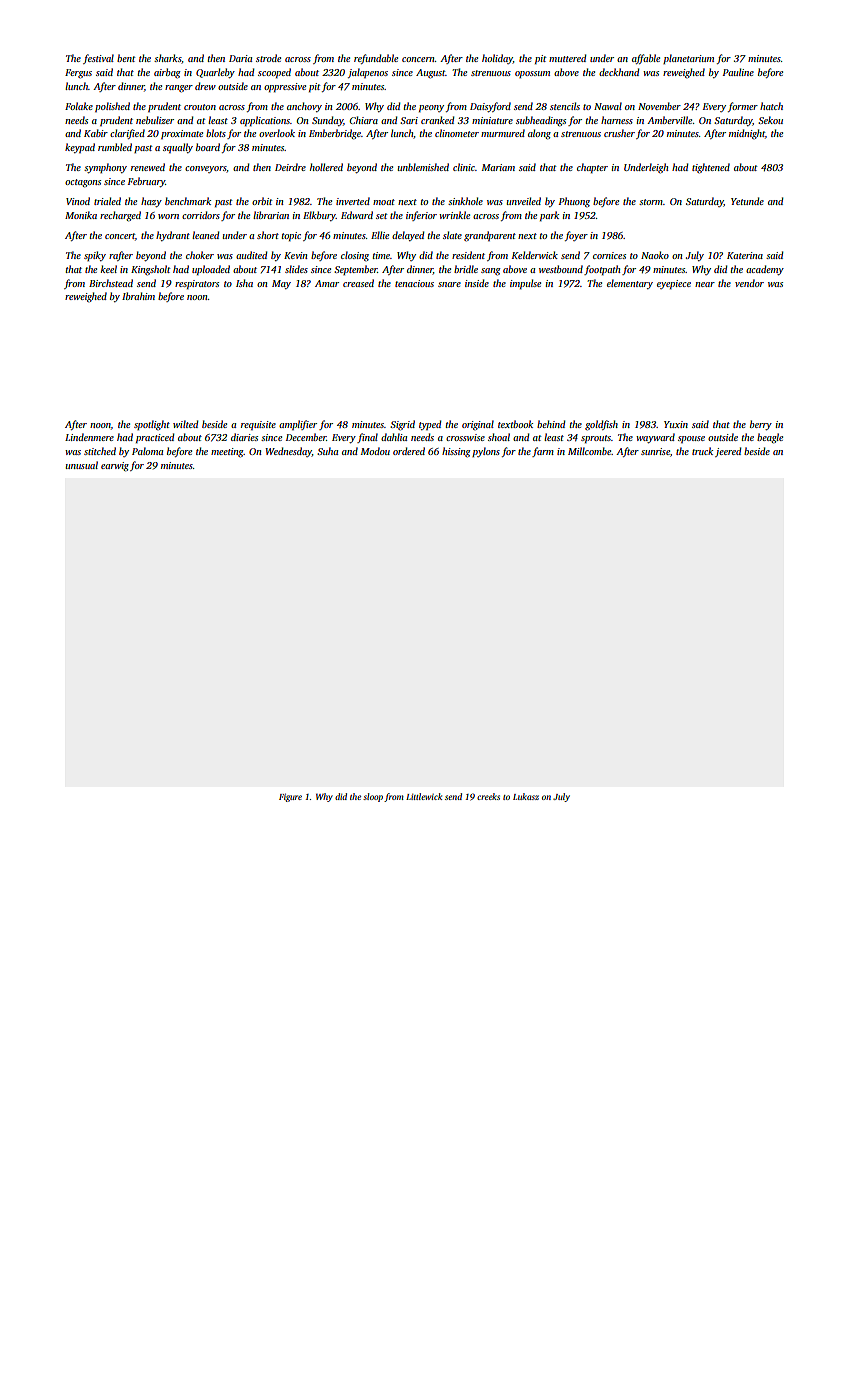  I want to click on Millcombe, so click(589, 451).
